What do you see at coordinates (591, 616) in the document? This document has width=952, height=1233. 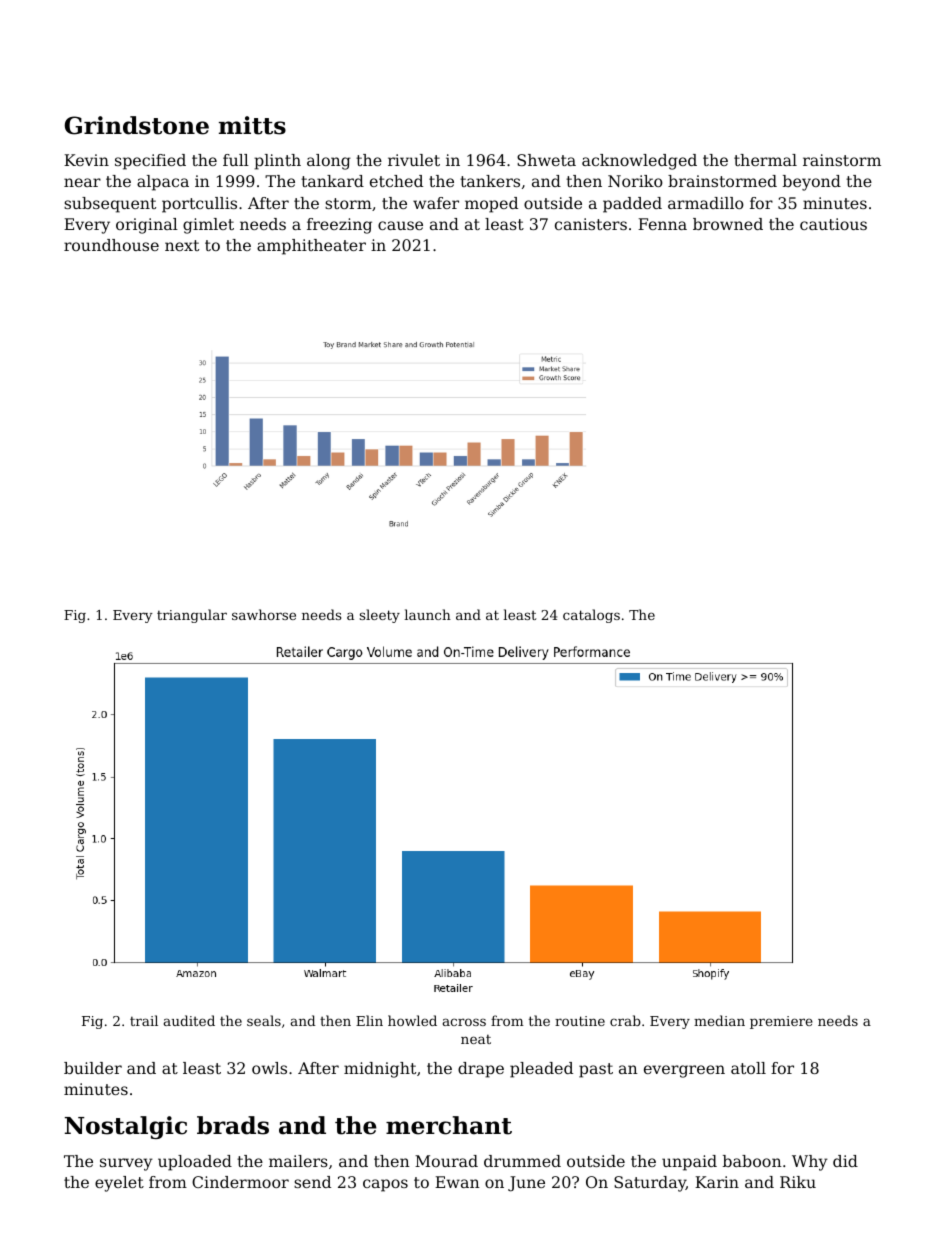 I see `catalogs` at bounding box center [591, 616].
